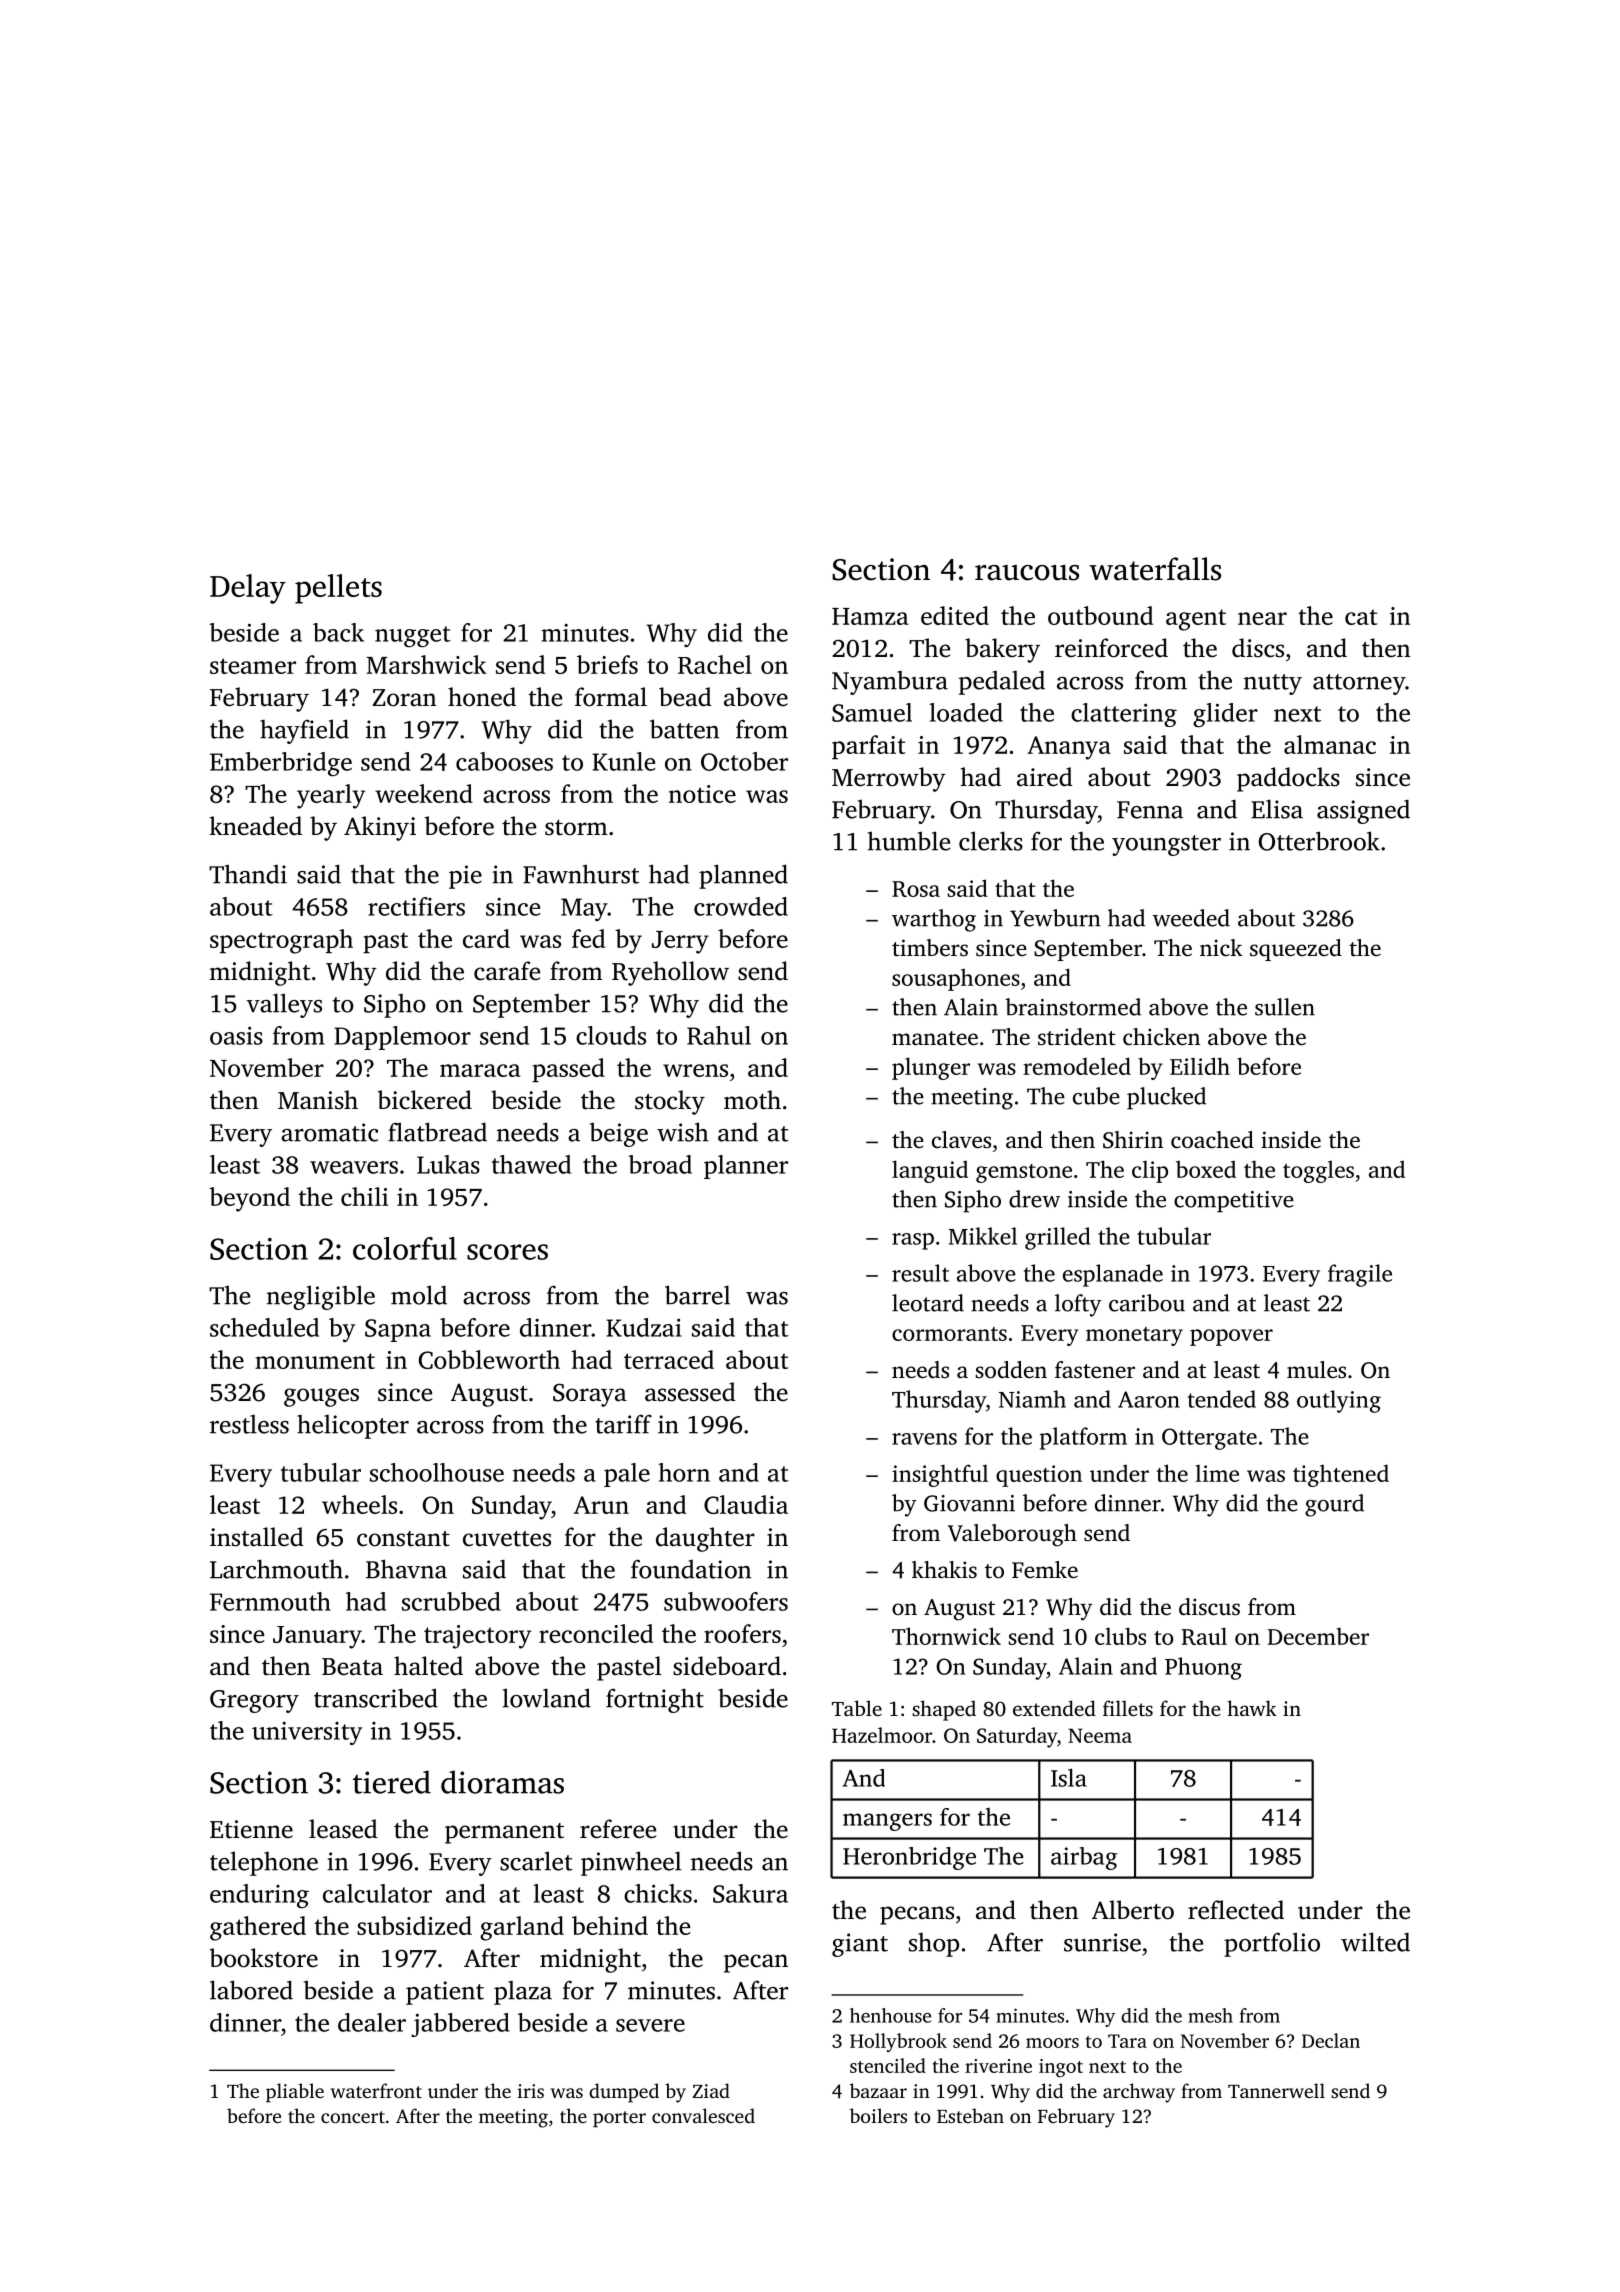  I want to click on Isla, so click(1069, 1777).
